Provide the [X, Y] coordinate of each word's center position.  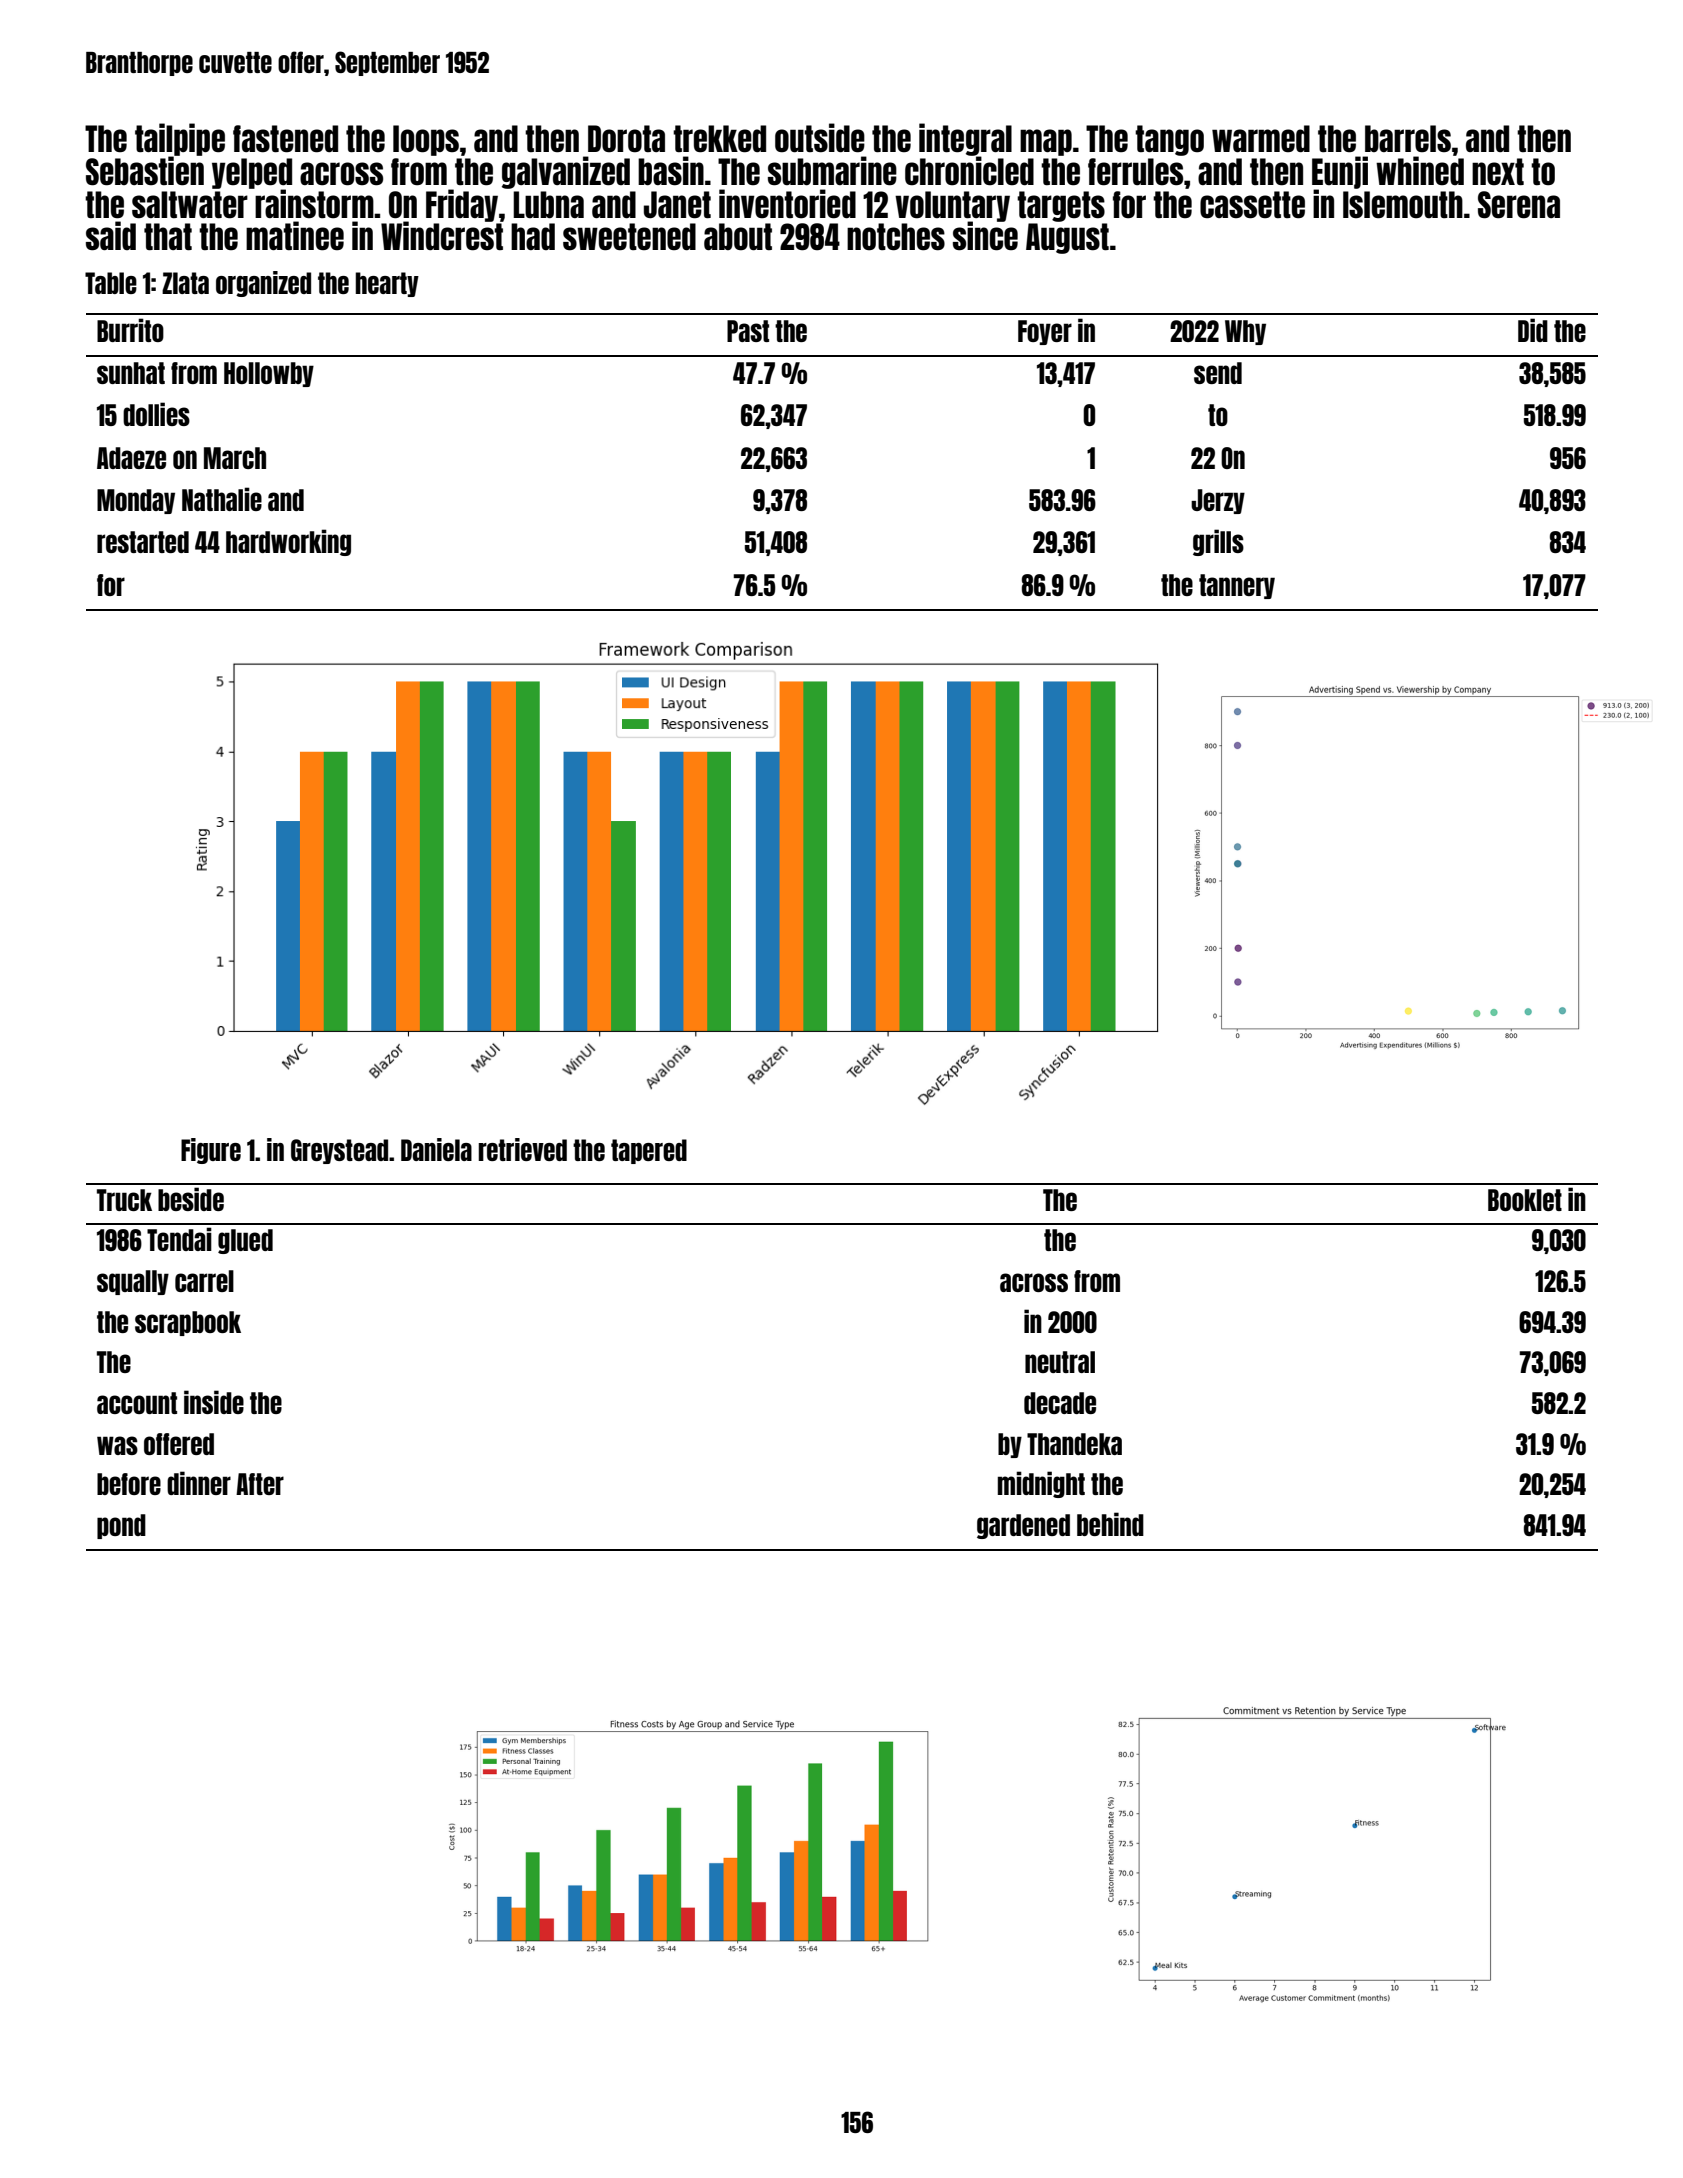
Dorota [626, 139]
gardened [1023, 1526]
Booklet [1525, 1200]
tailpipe [180, 139]
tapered [649, 1151]
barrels [1408, 138]
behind [1110, 1524]
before [129, 1484]
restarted [143, 542]
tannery [1237, 586]
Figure [211, 1151]
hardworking [288, 542]
